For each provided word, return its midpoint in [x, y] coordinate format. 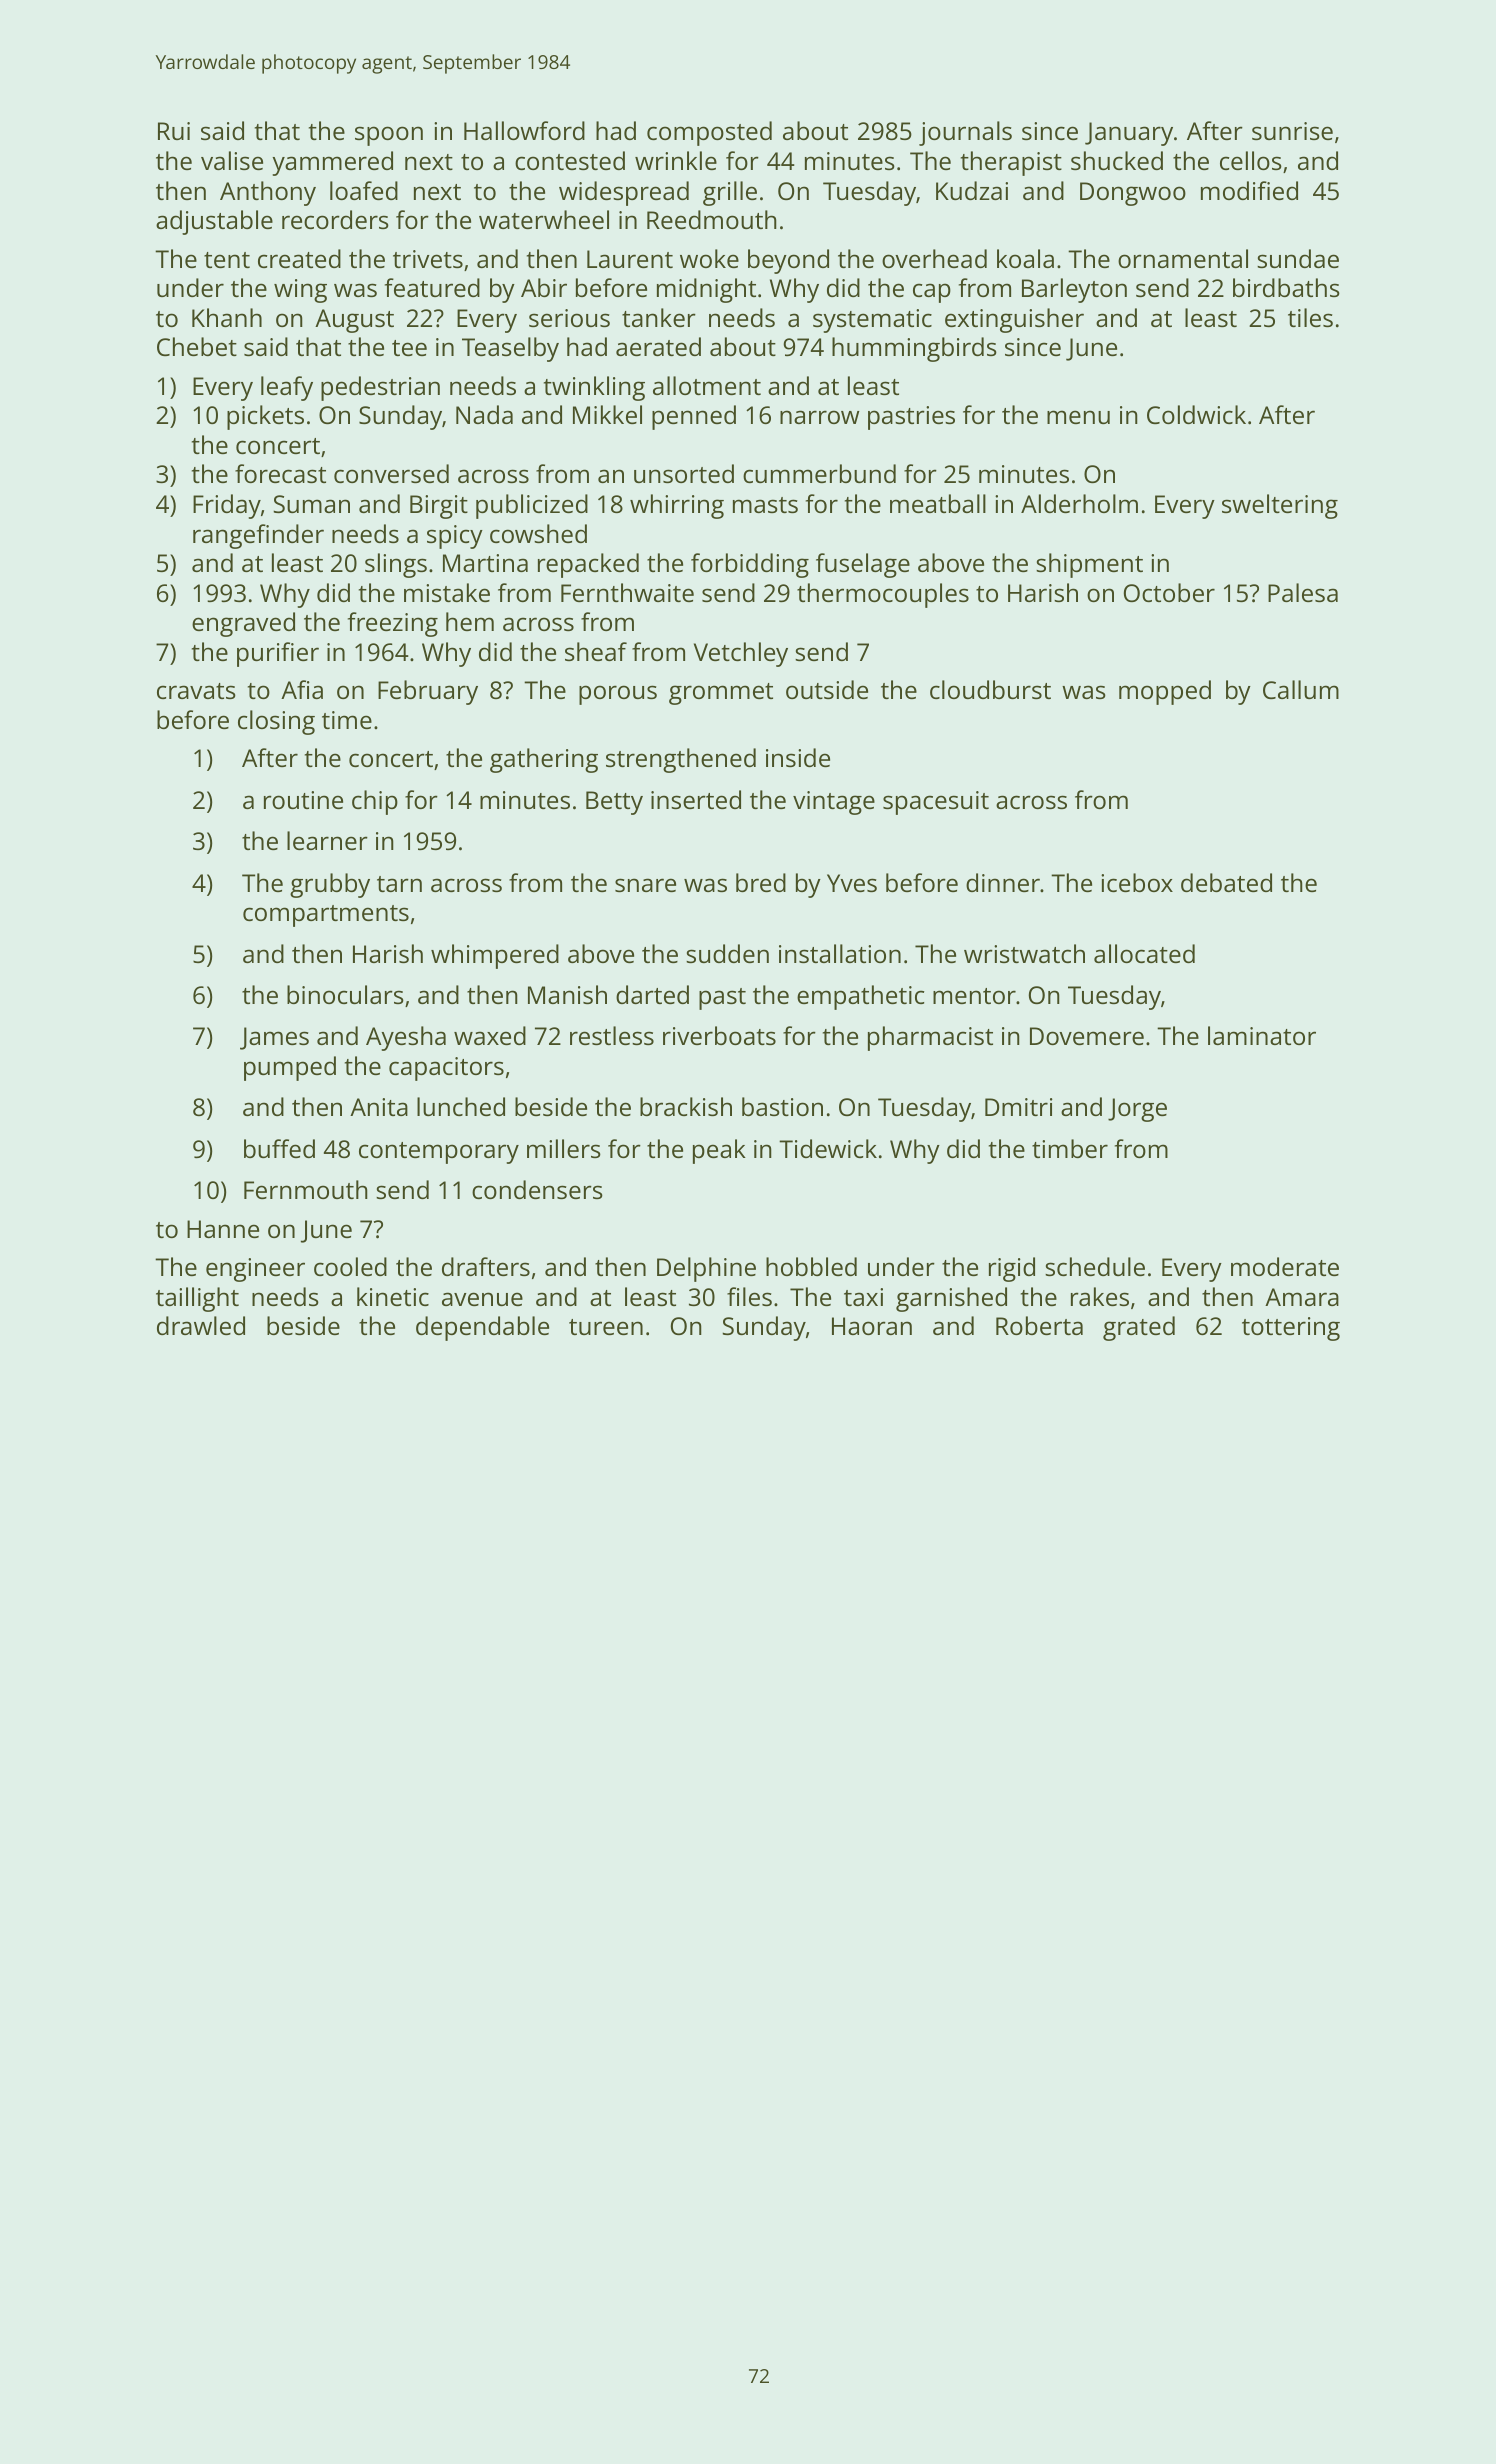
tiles [1310, 317]
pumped [290, 1068]
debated [1226, 882]
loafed [364, 190]
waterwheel [544, 219]
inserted [696, 799]
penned [694, 417]
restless [612, 1035]
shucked [1117, 160]
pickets [265, 417]
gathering [544, 760]
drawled [201, 1325]
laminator [1262, 1035]
